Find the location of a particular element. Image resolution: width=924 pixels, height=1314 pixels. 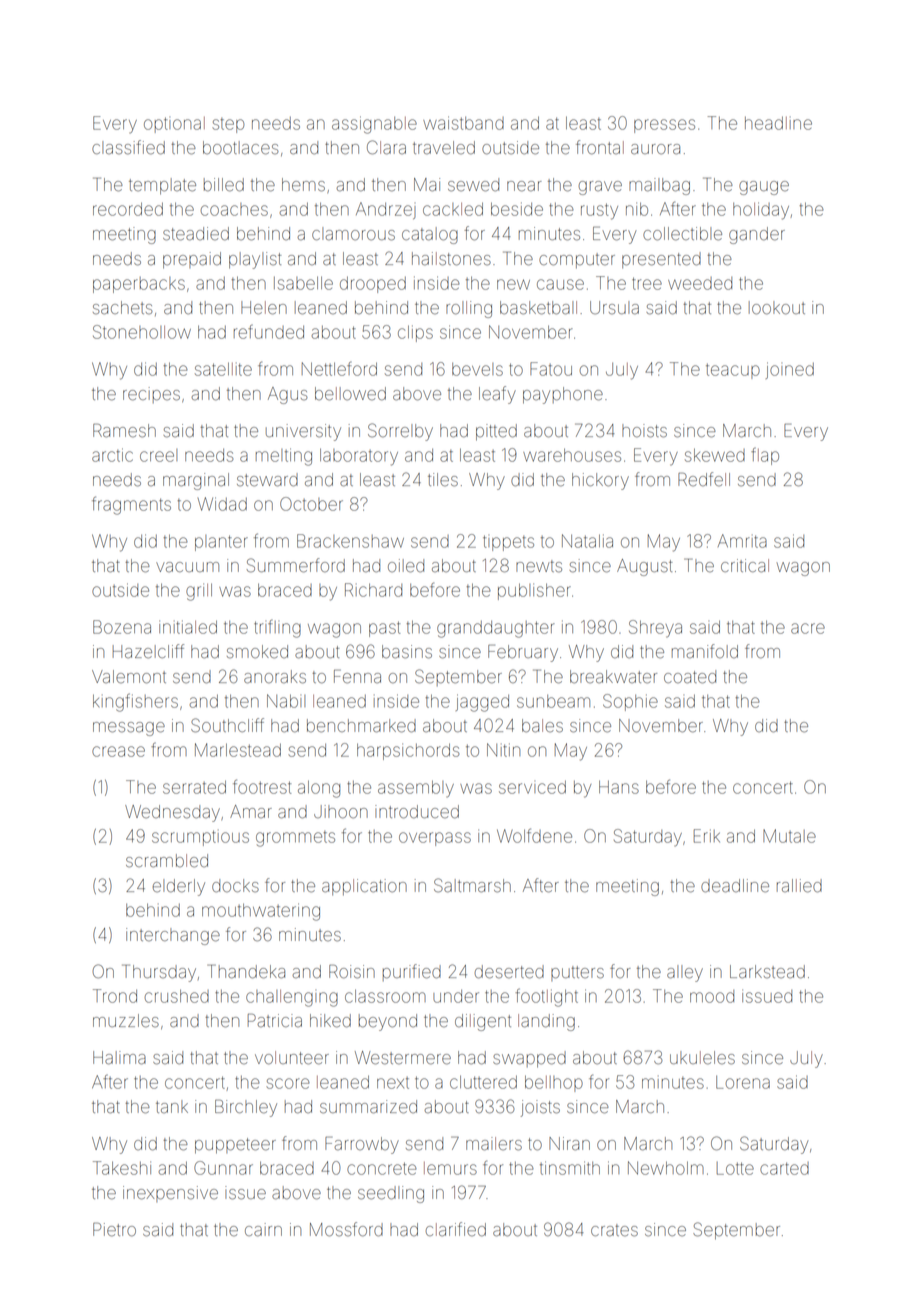

Gunnar is located at coordinates (223, 1168).
